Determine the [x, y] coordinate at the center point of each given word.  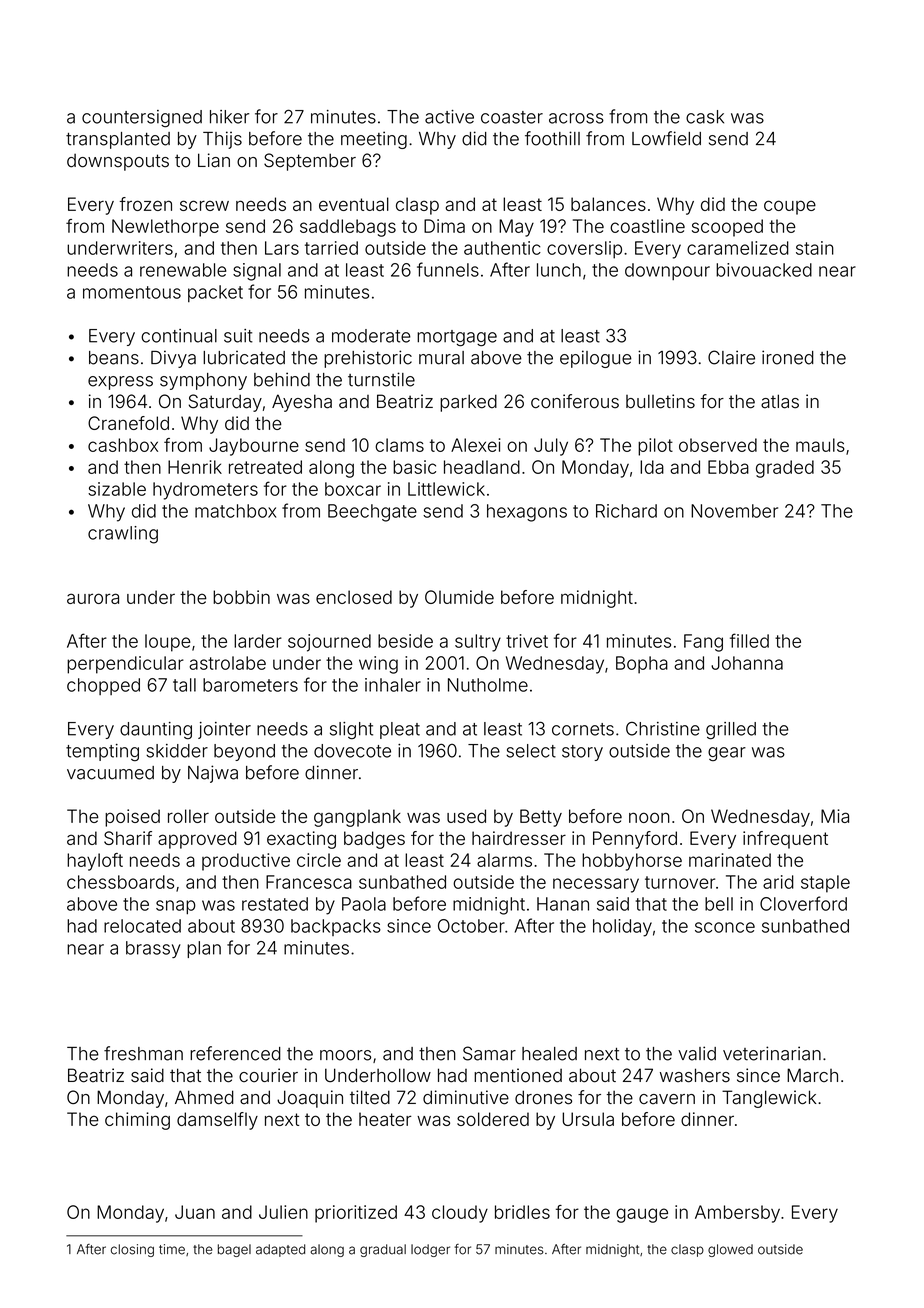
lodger [430, 1250]
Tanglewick [769, 1099]
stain [815, 248]
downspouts [118, 162]
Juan [195, 1212]
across [576, 118]
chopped [103, 686]
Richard [626, 511]
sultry [478, 643]
